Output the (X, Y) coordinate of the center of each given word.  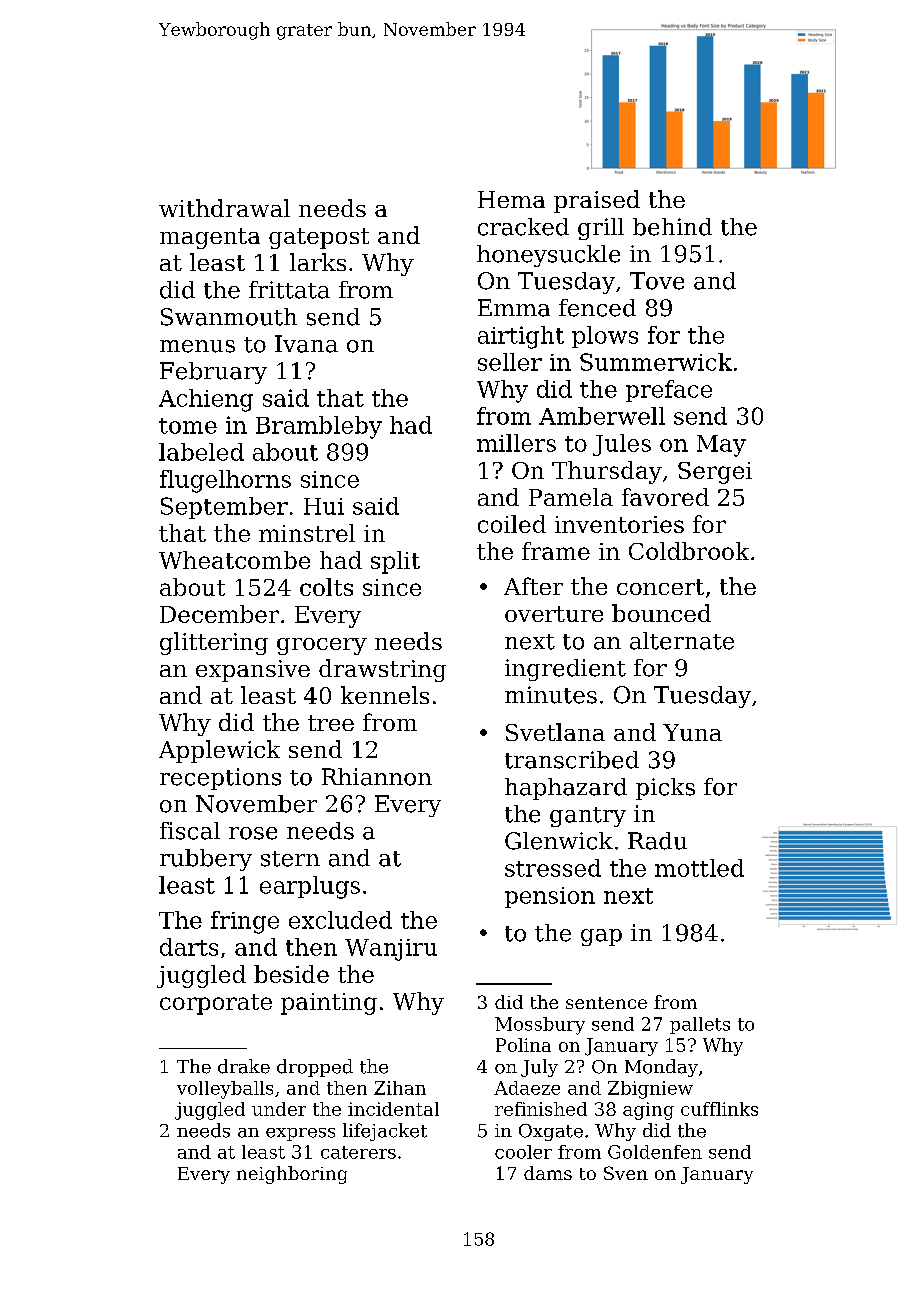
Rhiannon (377, 777)
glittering (214, 643)
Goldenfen (655, 1152)
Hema (511, 199)
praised (597, 201)
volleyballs (225, 1090)
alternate (682, 641)
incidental (393, 1109)
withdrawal (224, 208)
